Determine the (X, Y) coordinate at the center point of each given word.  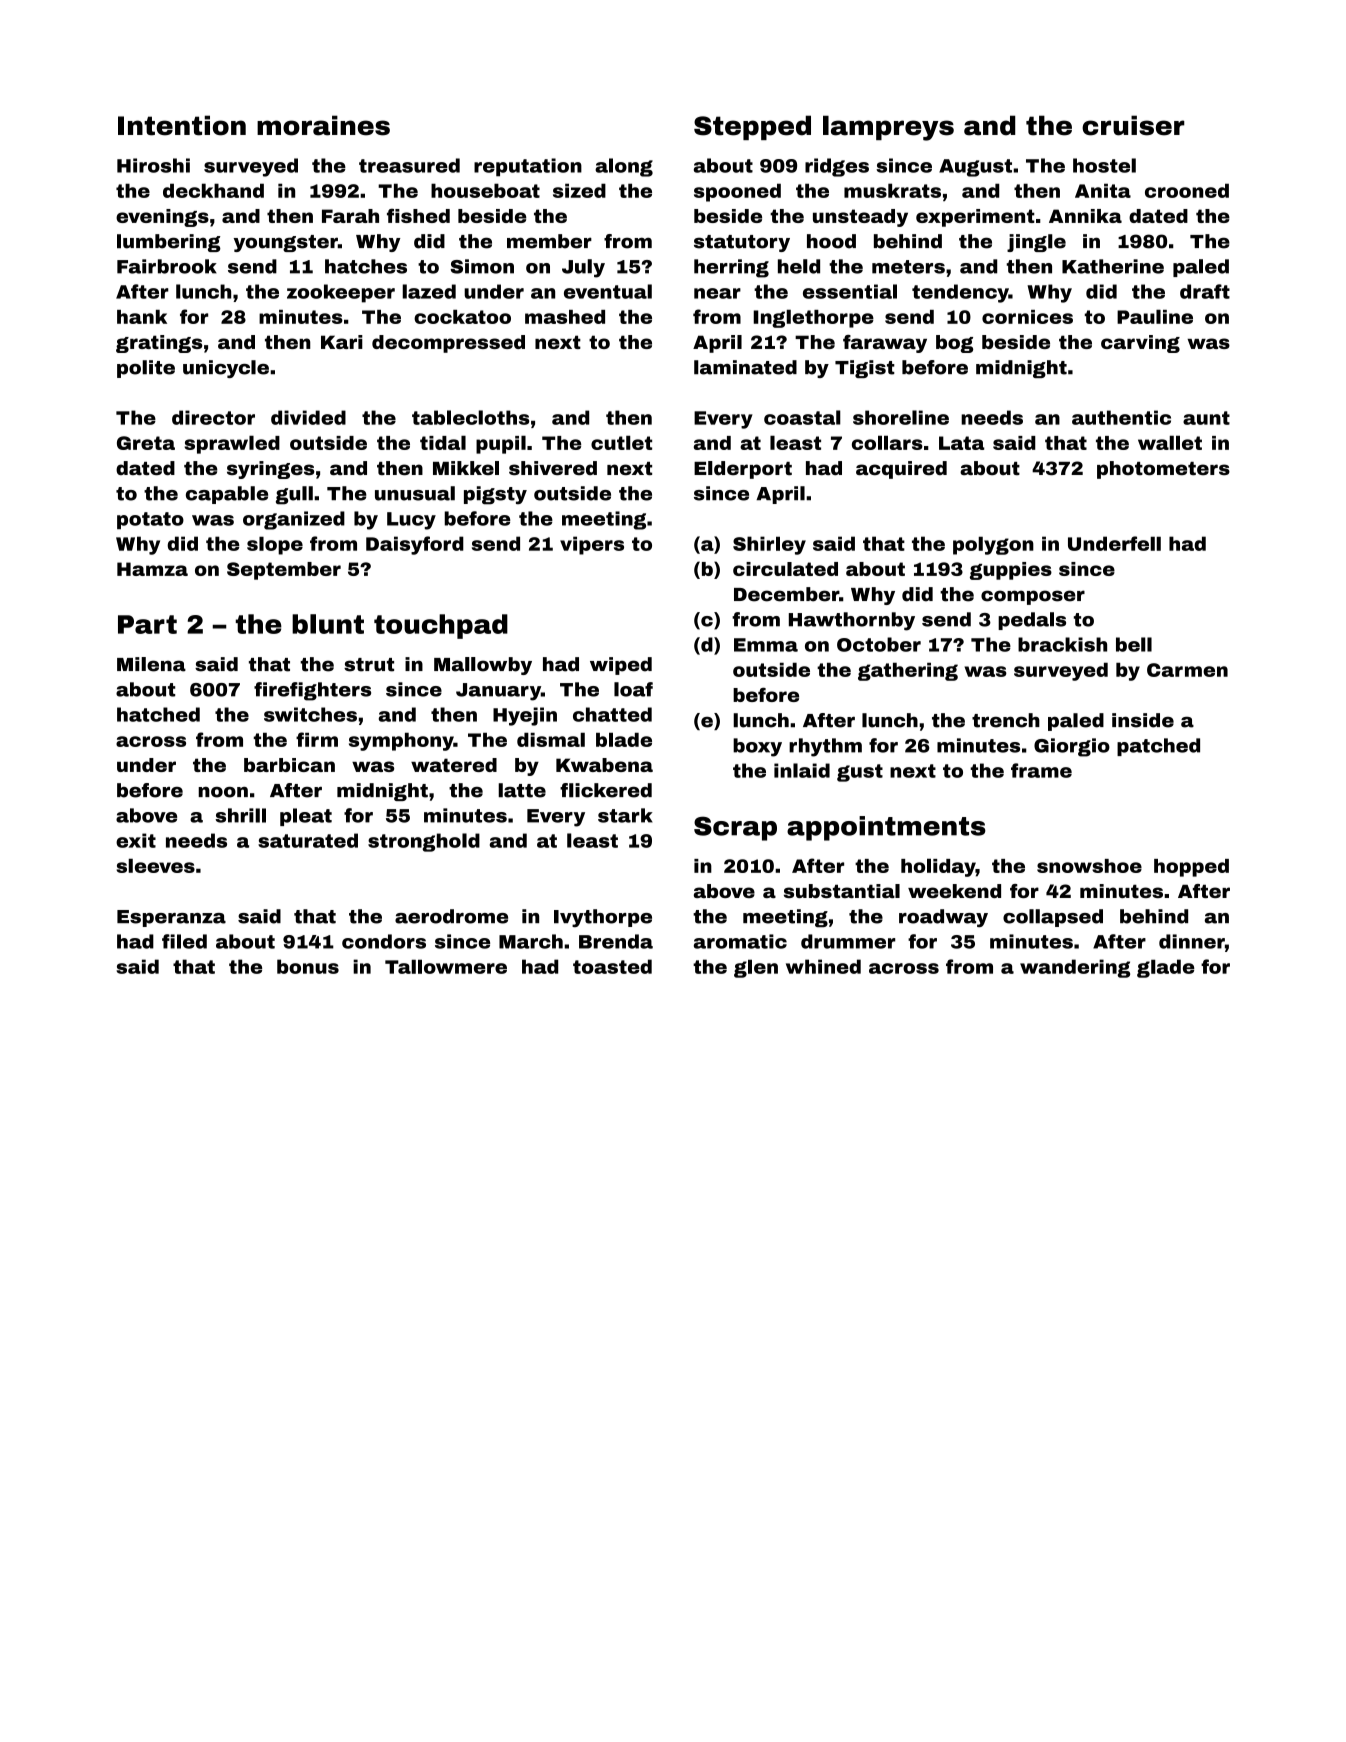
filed (184, 941)
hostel (1104, 165)
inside (1143, 720)
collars (887, 442)
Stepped (752, 127)
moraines (323, 125)
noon (223, 792)
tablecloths (470, 417)
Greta (146, 443)
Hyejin (525, 716)
